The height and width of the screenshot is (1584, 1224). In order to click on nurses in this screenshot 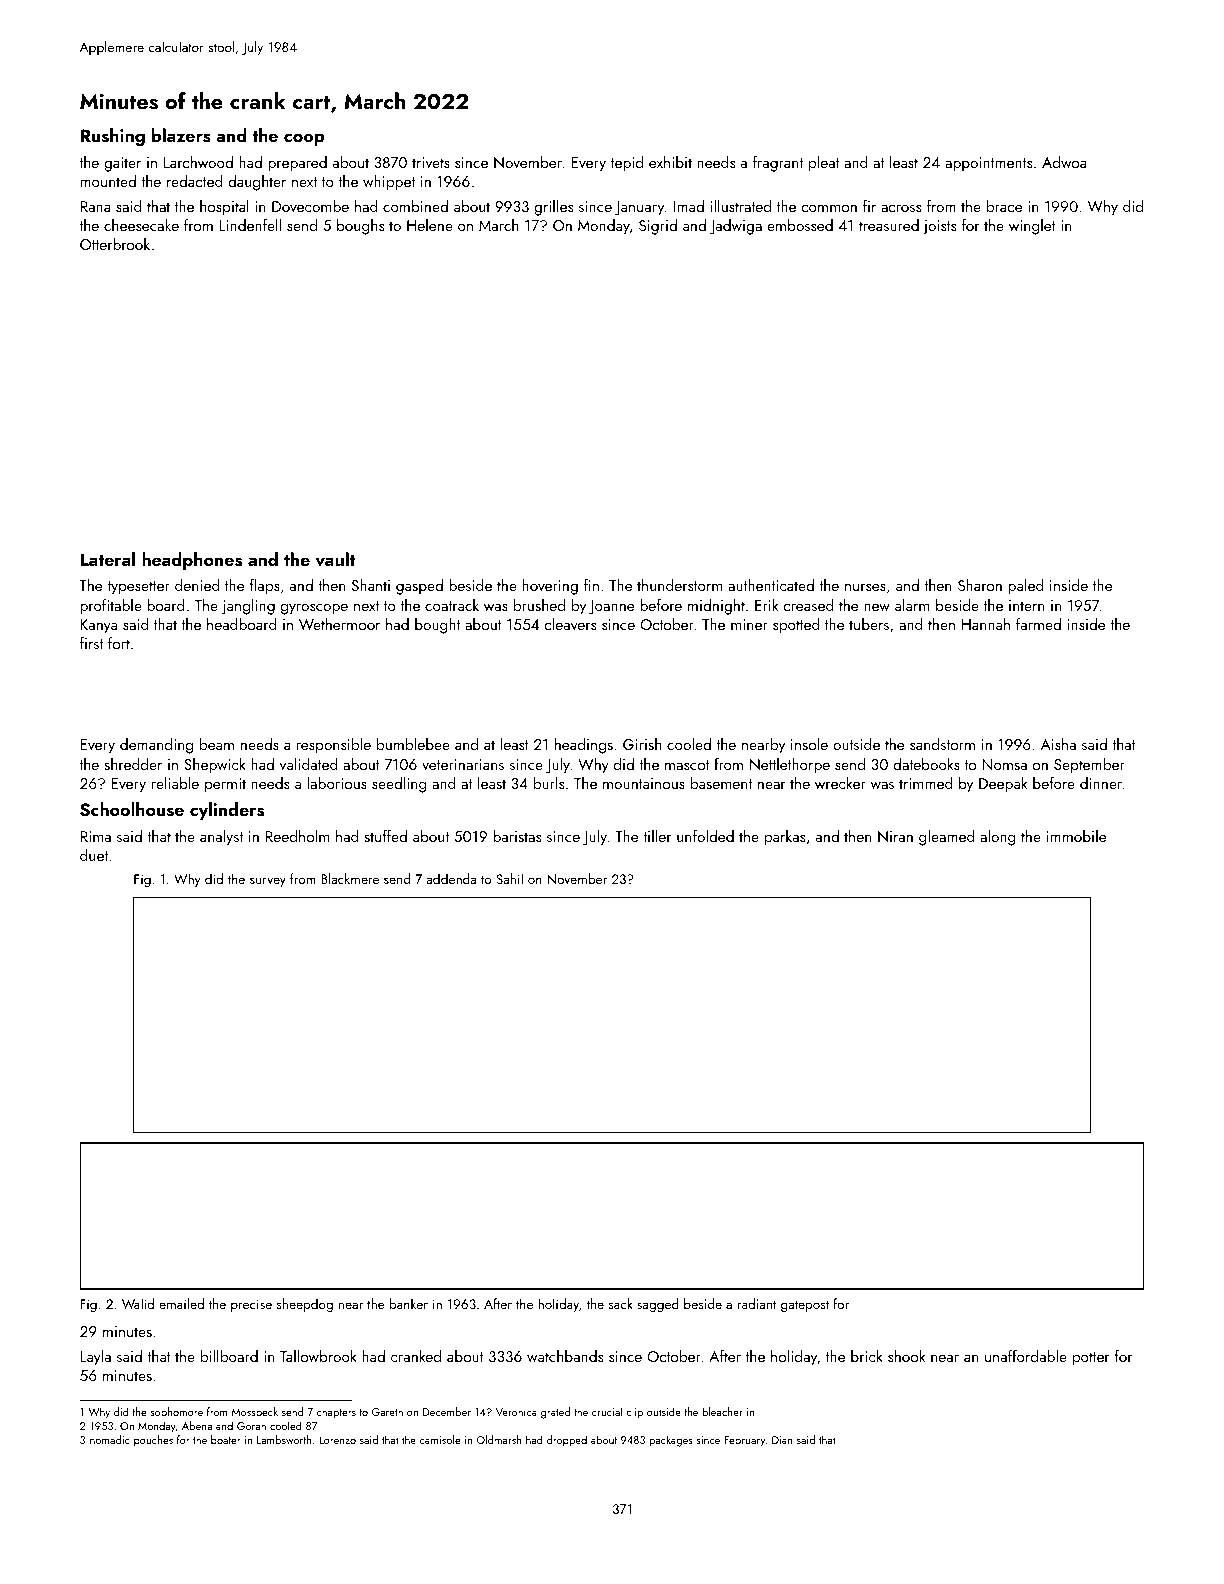, I will do `click(865, 587)`.
